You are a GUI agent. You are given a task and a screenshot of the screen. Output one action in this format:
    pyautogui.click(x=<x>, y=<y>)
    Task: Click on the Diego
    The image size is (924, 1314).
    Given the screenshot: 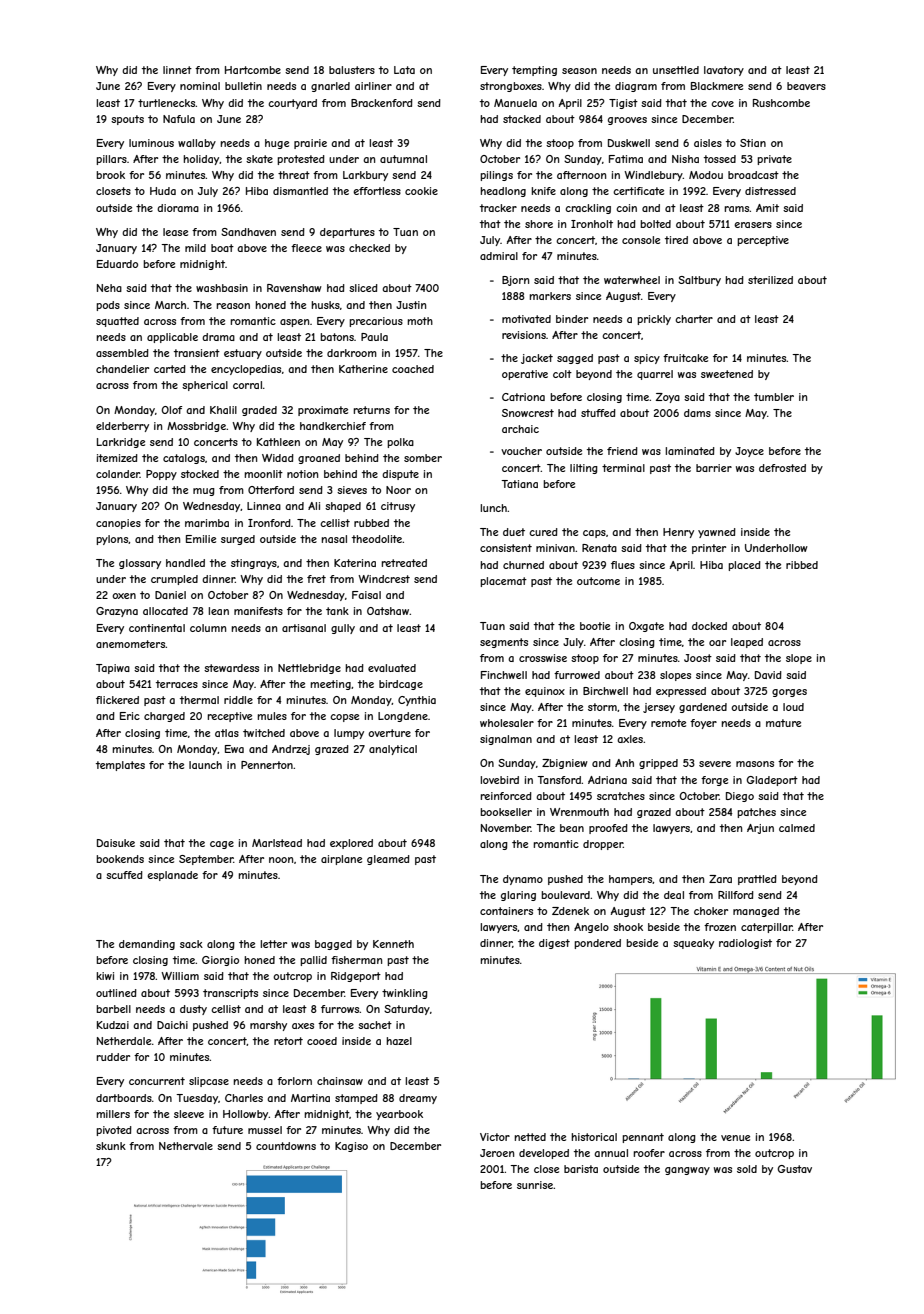 What is the action you would take?
    pyautogui.click(x=740, y=797)
